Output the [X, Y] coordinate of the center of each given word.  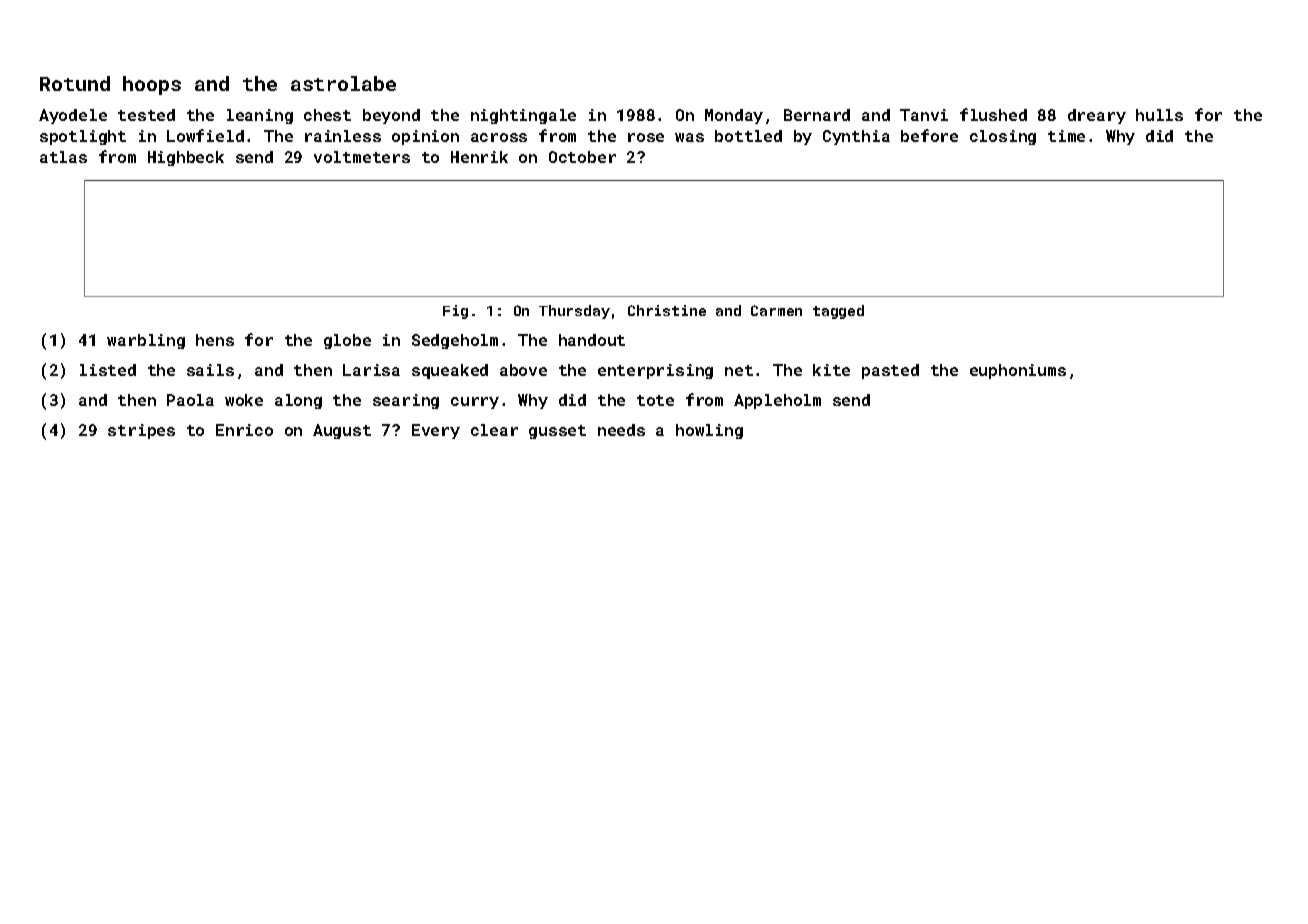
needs [621, 430]
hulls [1159, 115]
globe [347, 341]
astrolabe [343, 83]
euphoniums [1018, 371]
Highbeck [186, 158]
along [298, 401]
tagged [838, 312]
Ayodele [73, 116]
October [582, 157]
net [739, 370]
